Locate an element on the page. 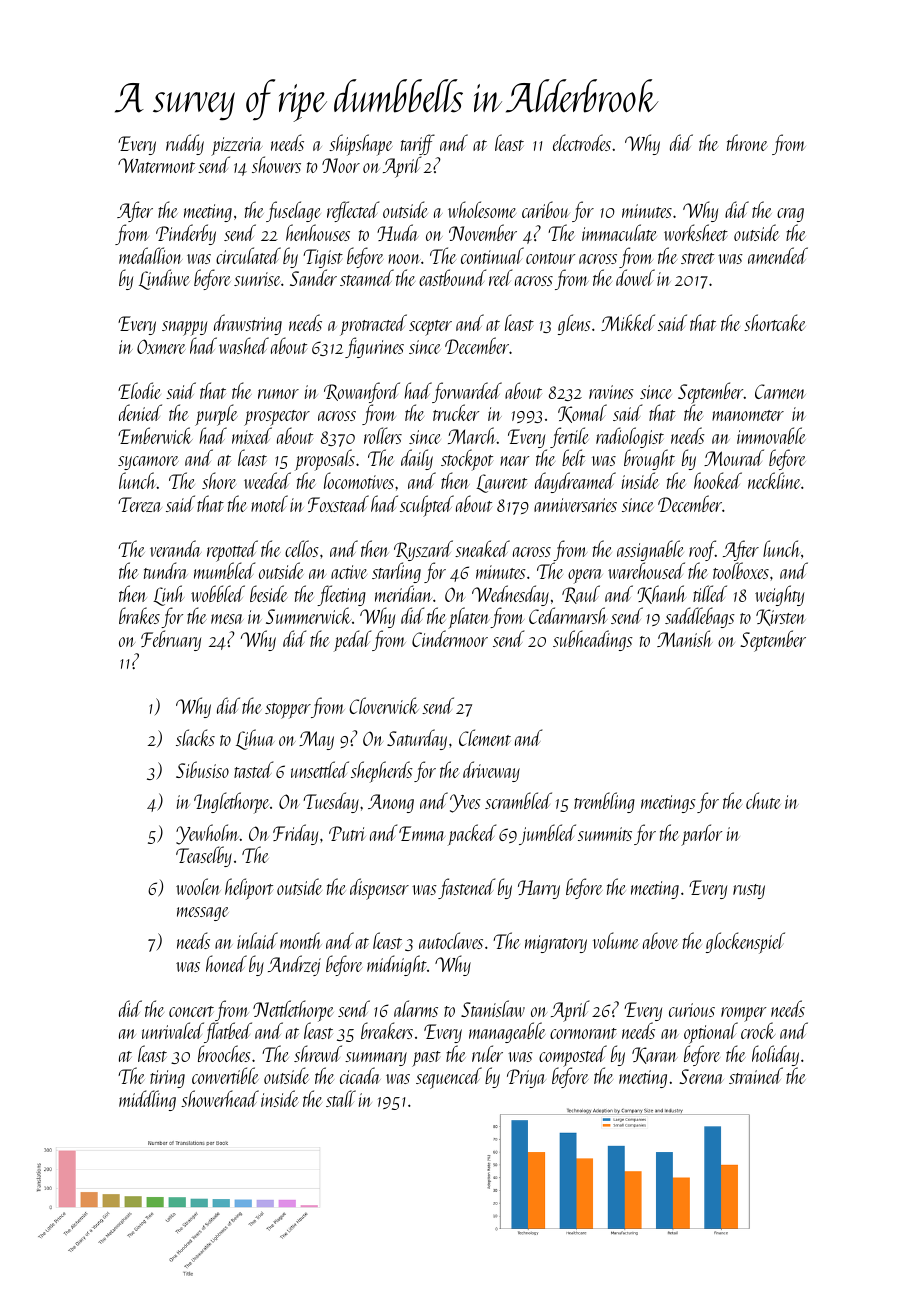 This document has height=1311, width=924. pizzeria is located at coordinates (238, 147).
